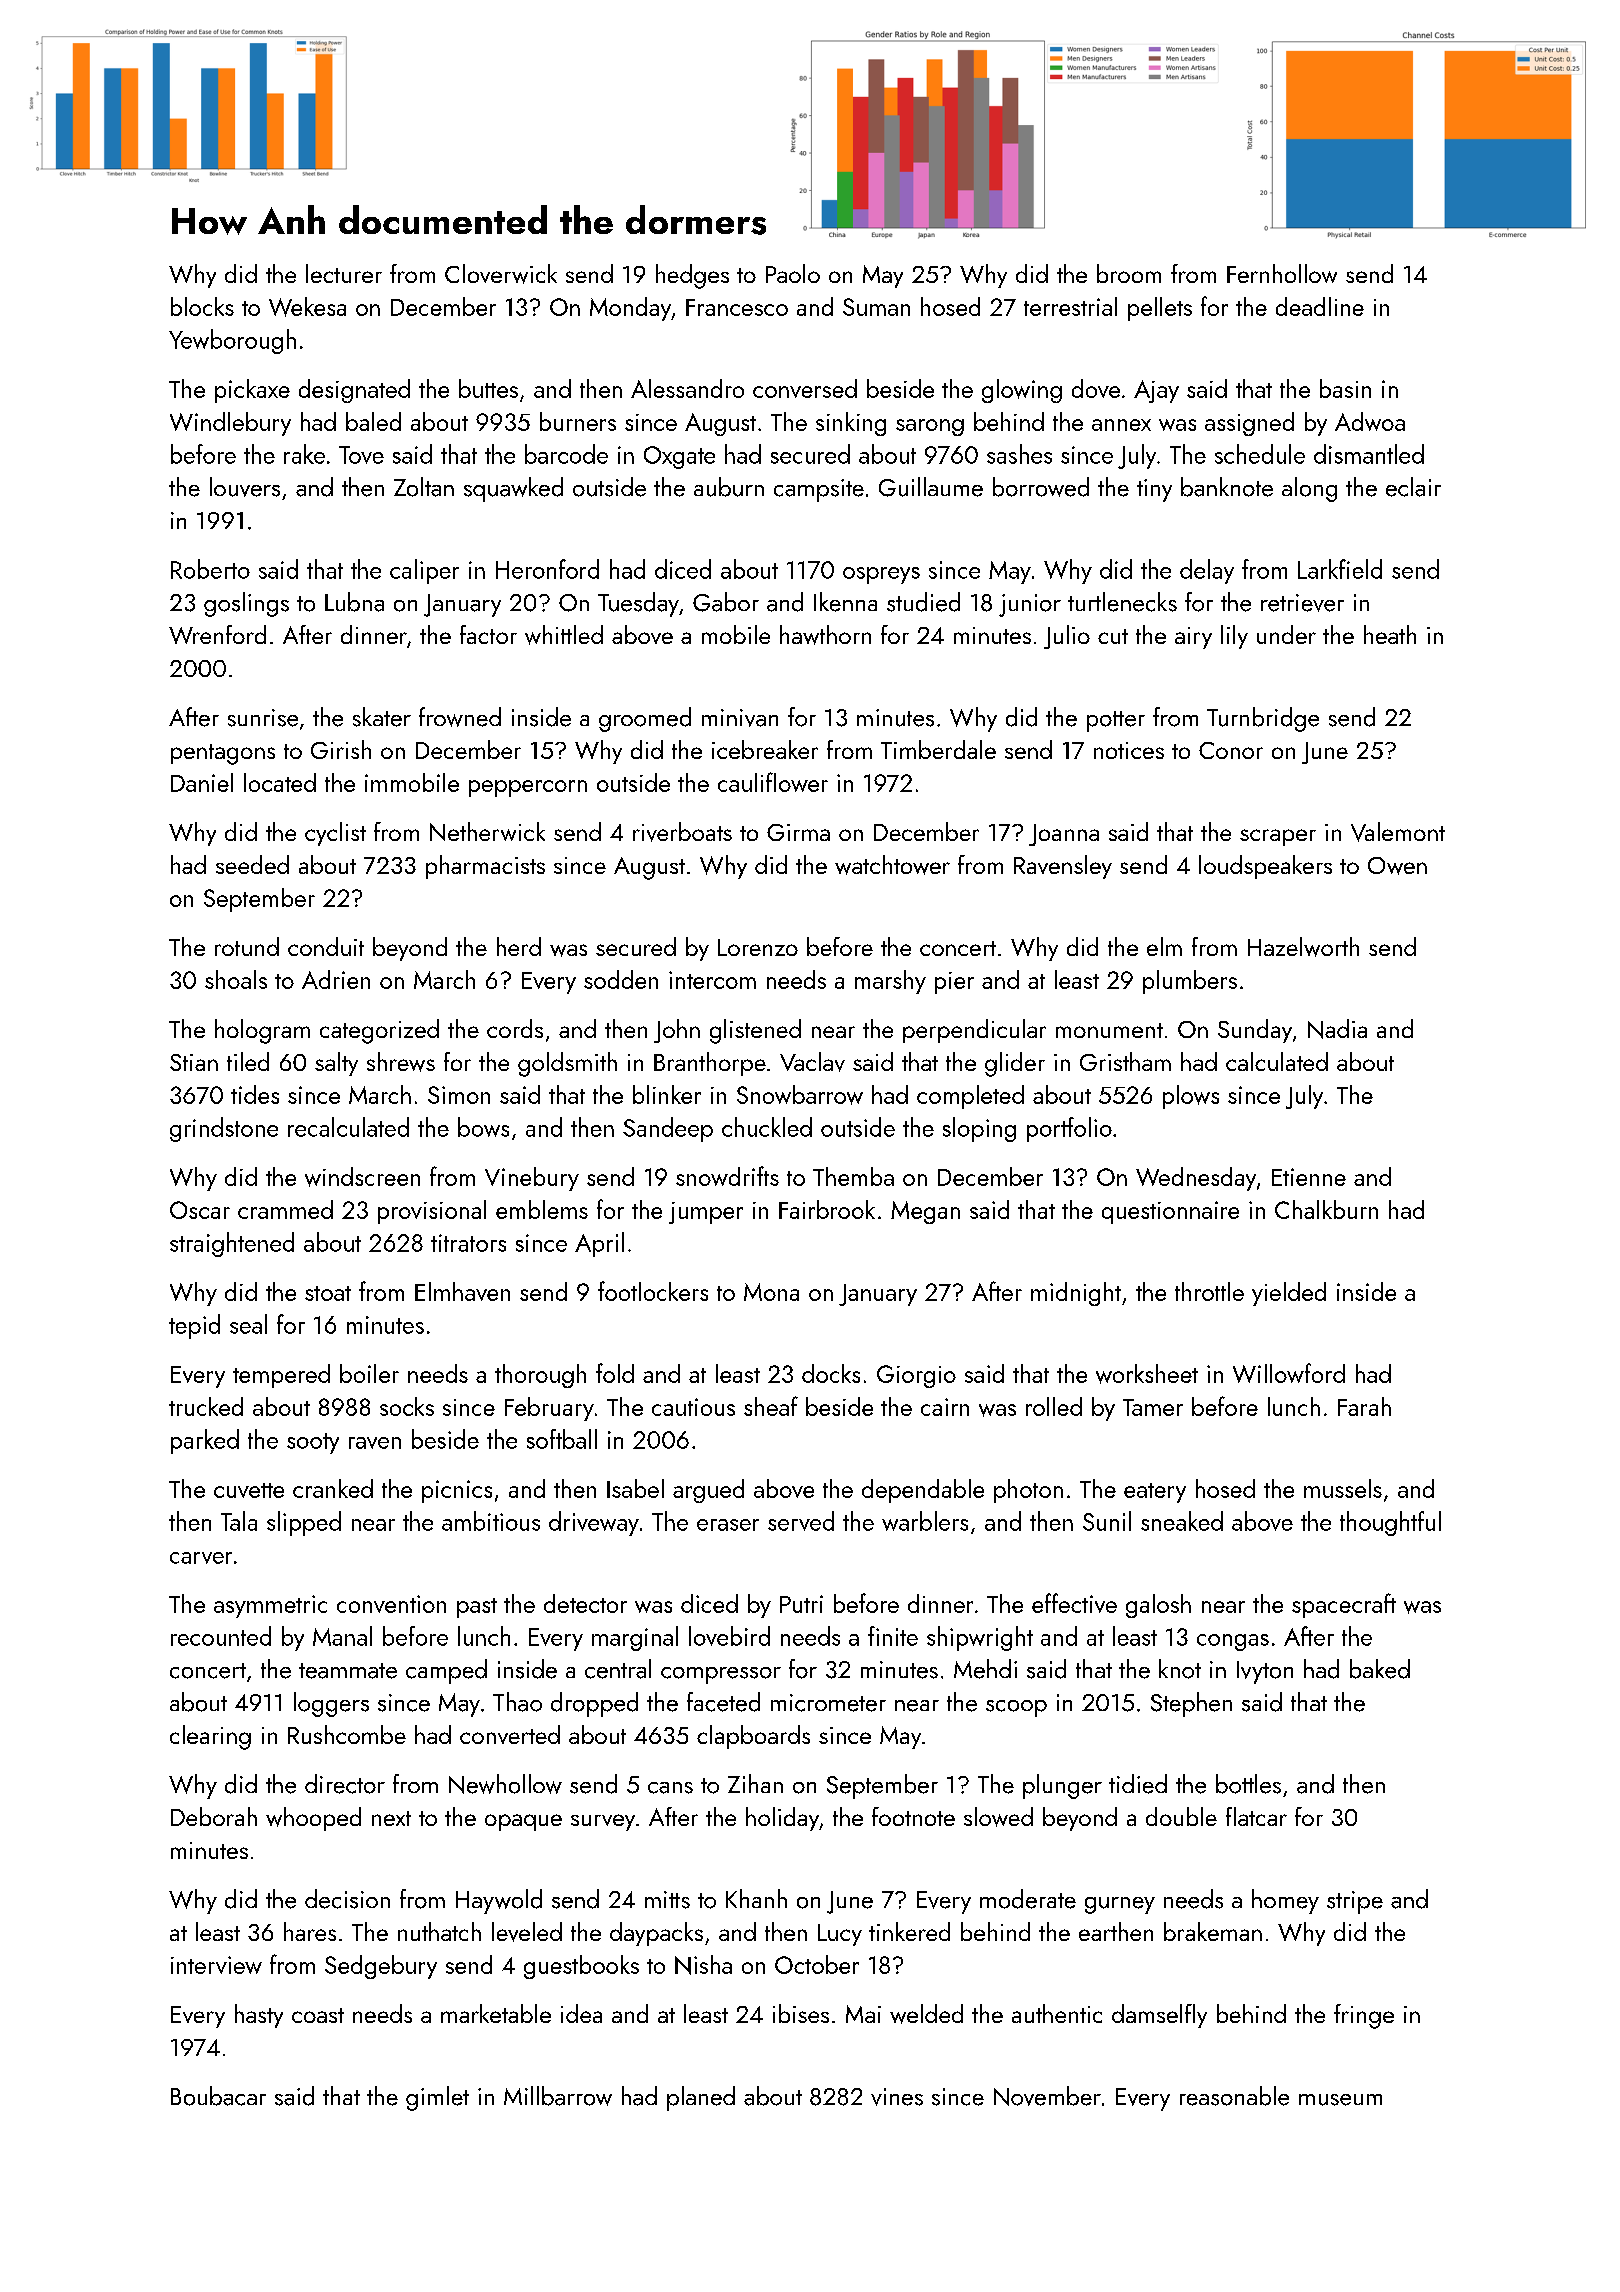  I want to click on museum, so click(1340, 2100).
